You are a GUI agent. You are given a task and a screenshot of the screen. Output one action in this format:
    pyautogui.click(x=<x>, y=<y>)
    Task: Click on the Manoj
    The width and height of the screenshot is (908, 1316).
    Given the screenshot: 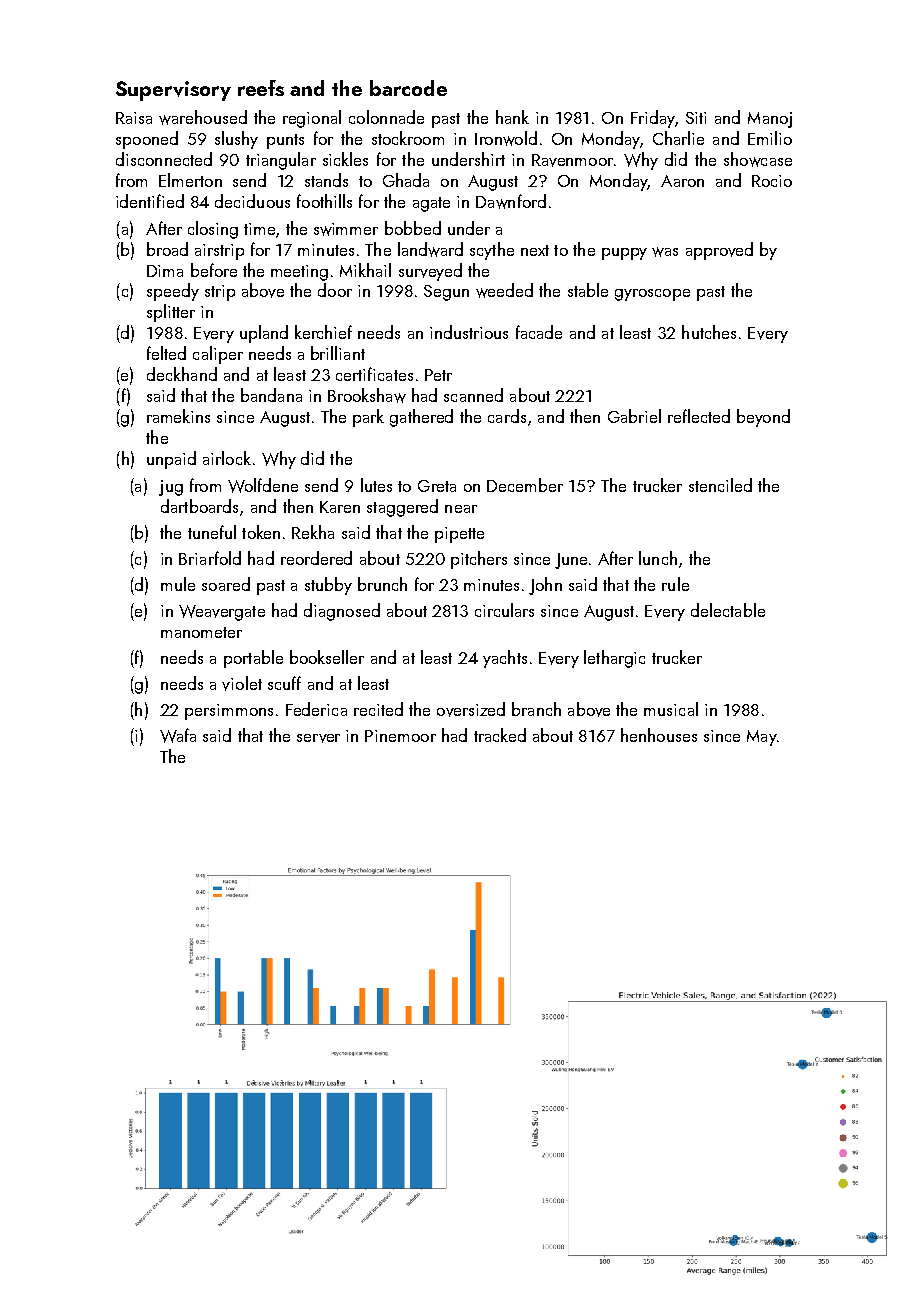 What is the action you would take?
    pyautogui.click(x=770, y=120)
